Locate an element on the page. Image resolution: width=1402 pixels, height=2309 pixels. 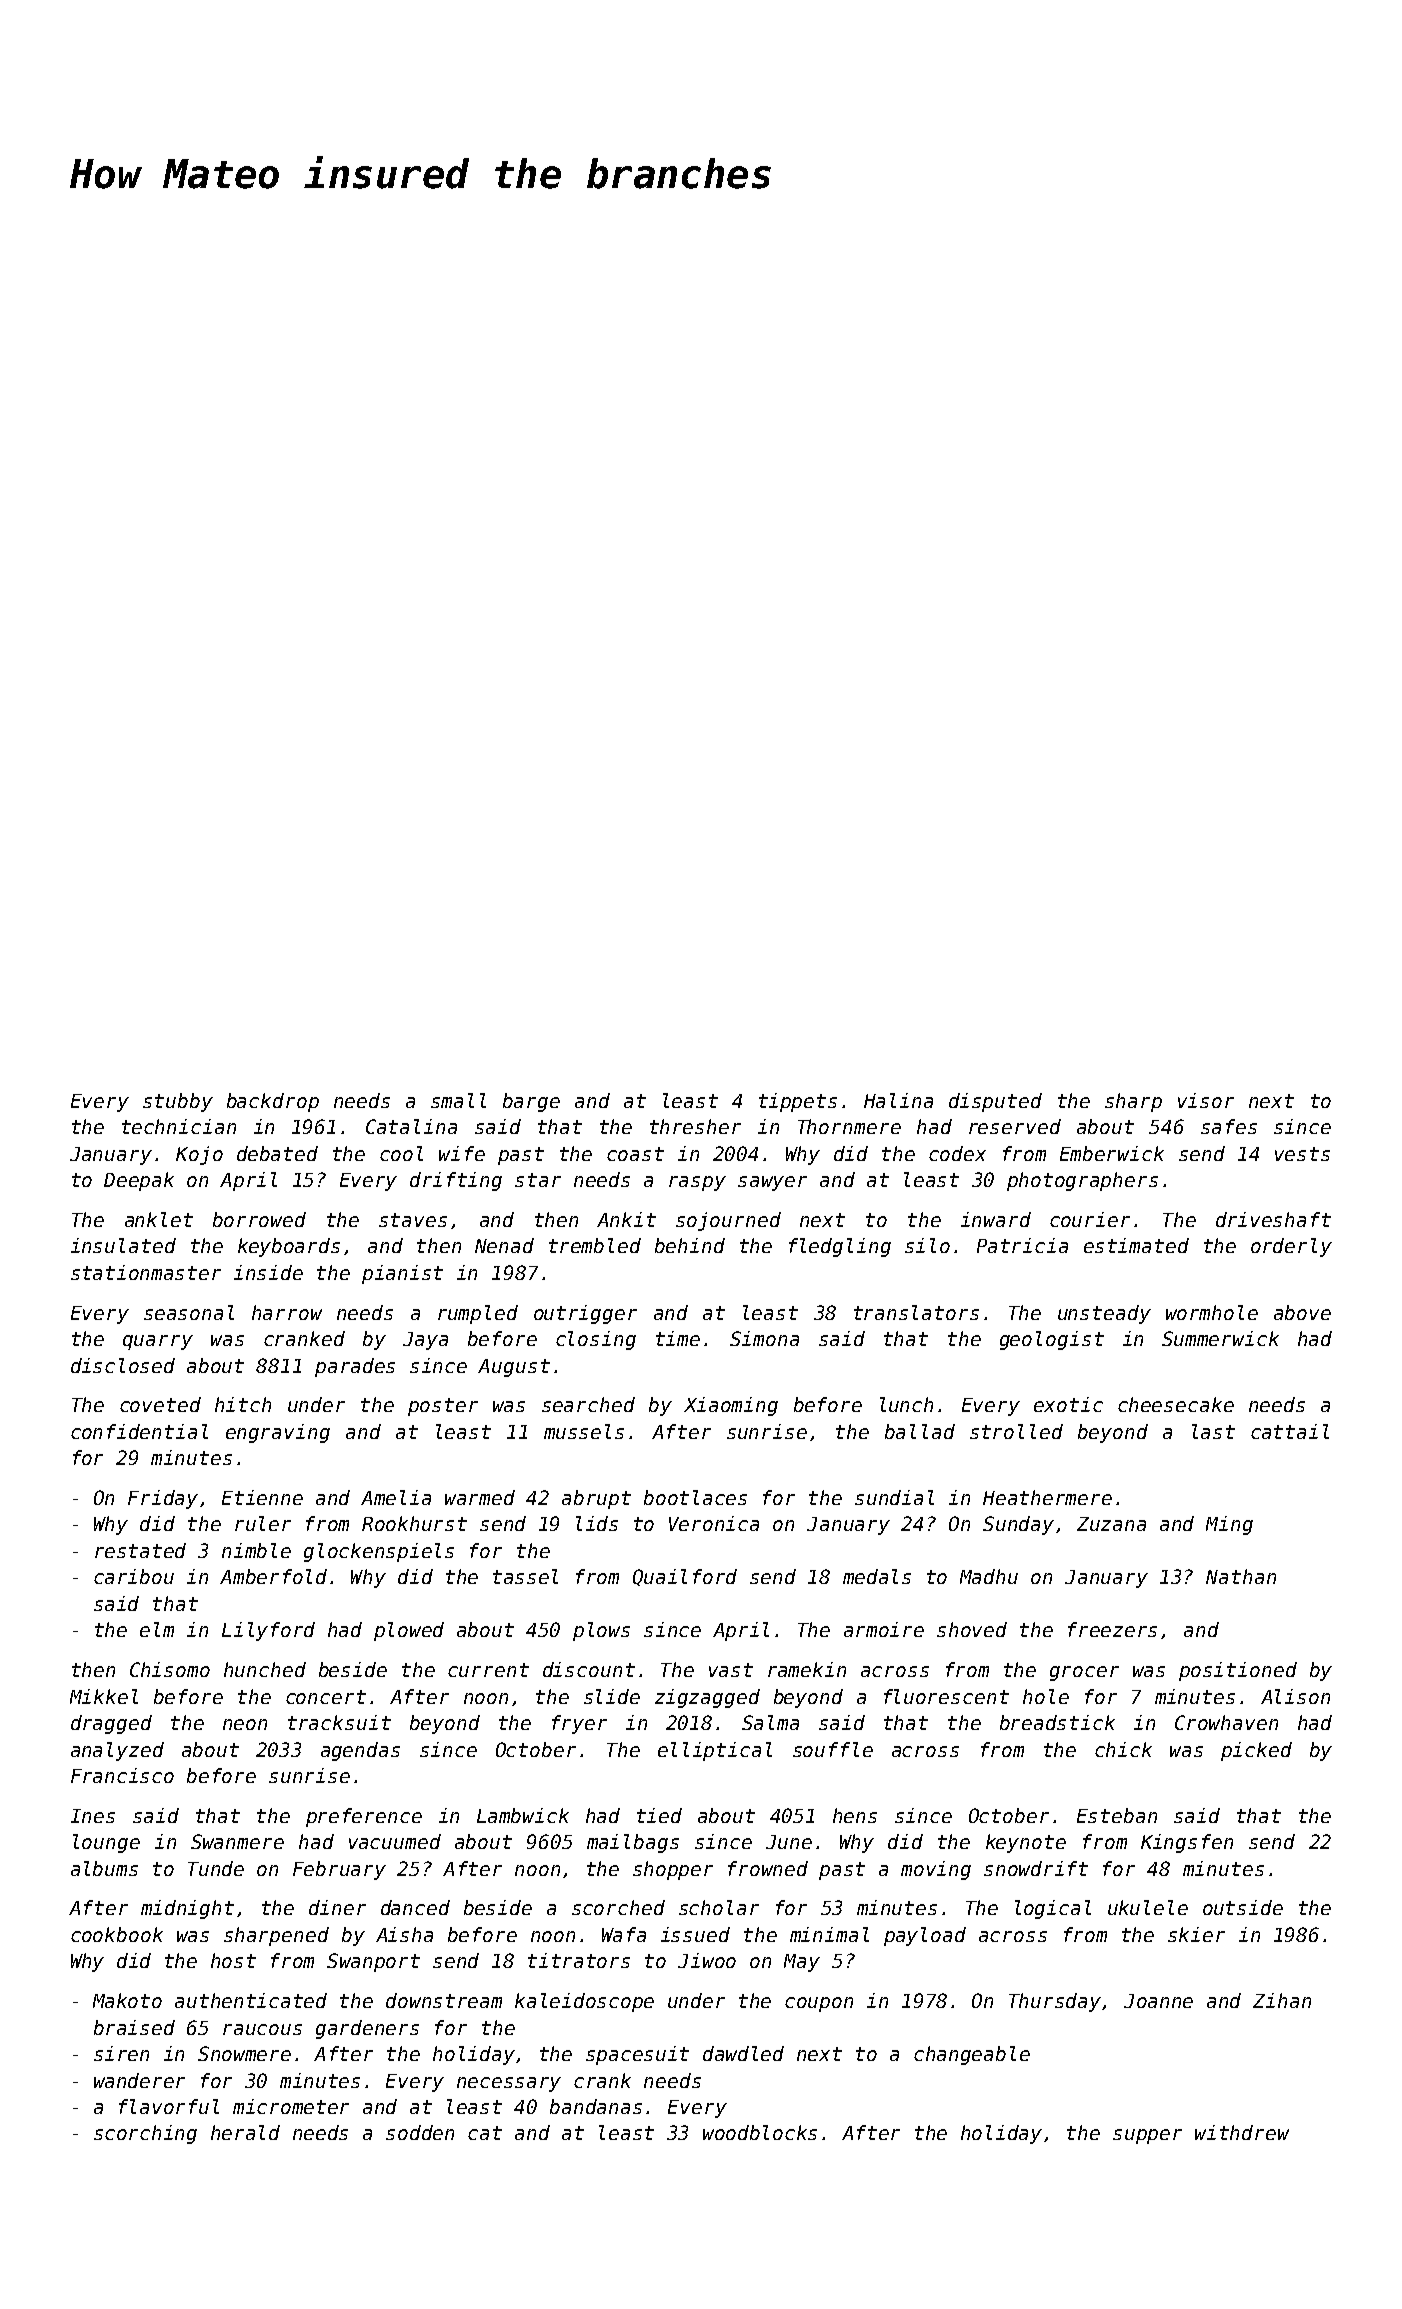
engraving is located at coordinates (278, 1433).
